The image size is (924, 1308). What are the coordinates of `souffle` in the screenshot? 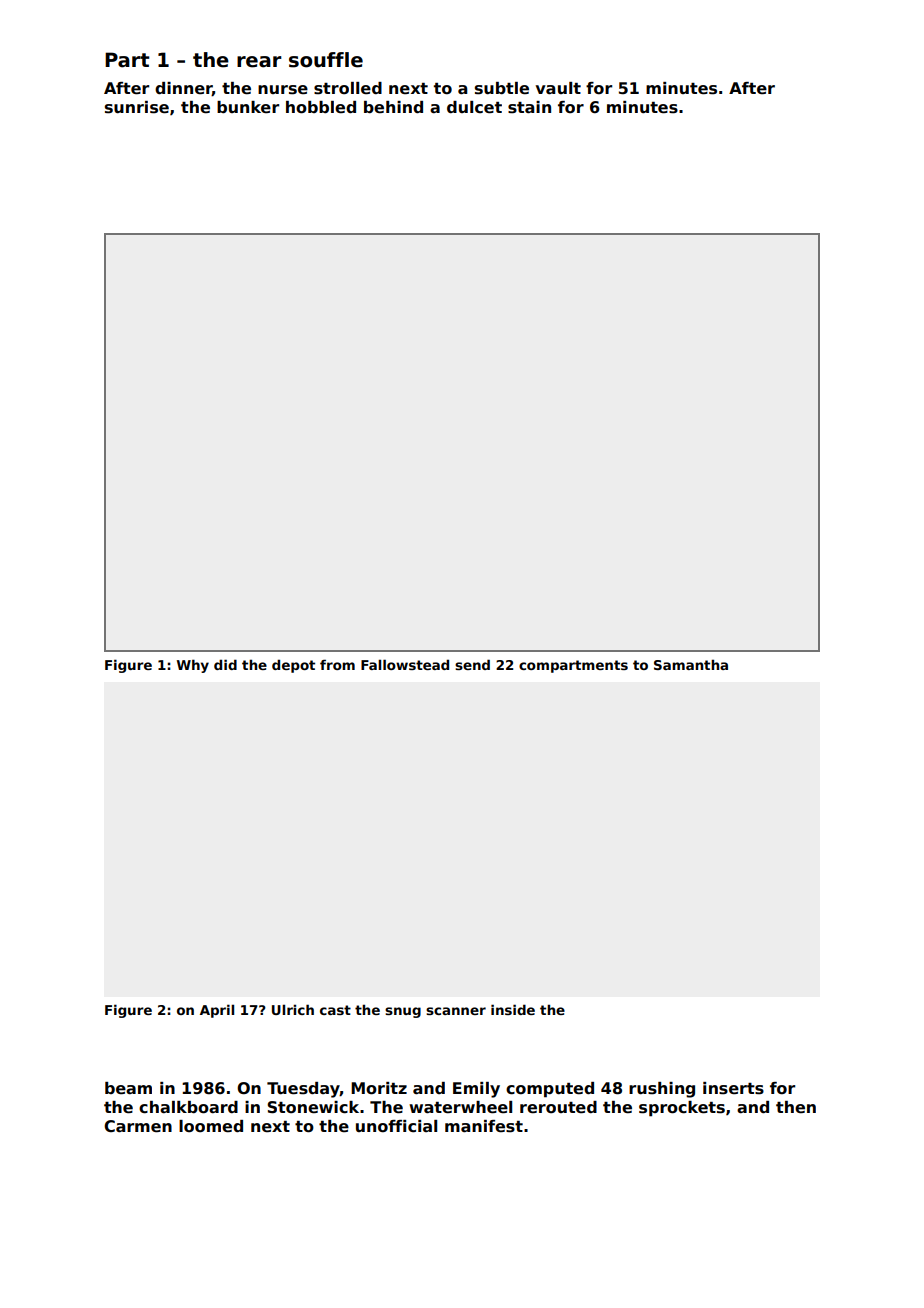 It's located at (326, 60).
